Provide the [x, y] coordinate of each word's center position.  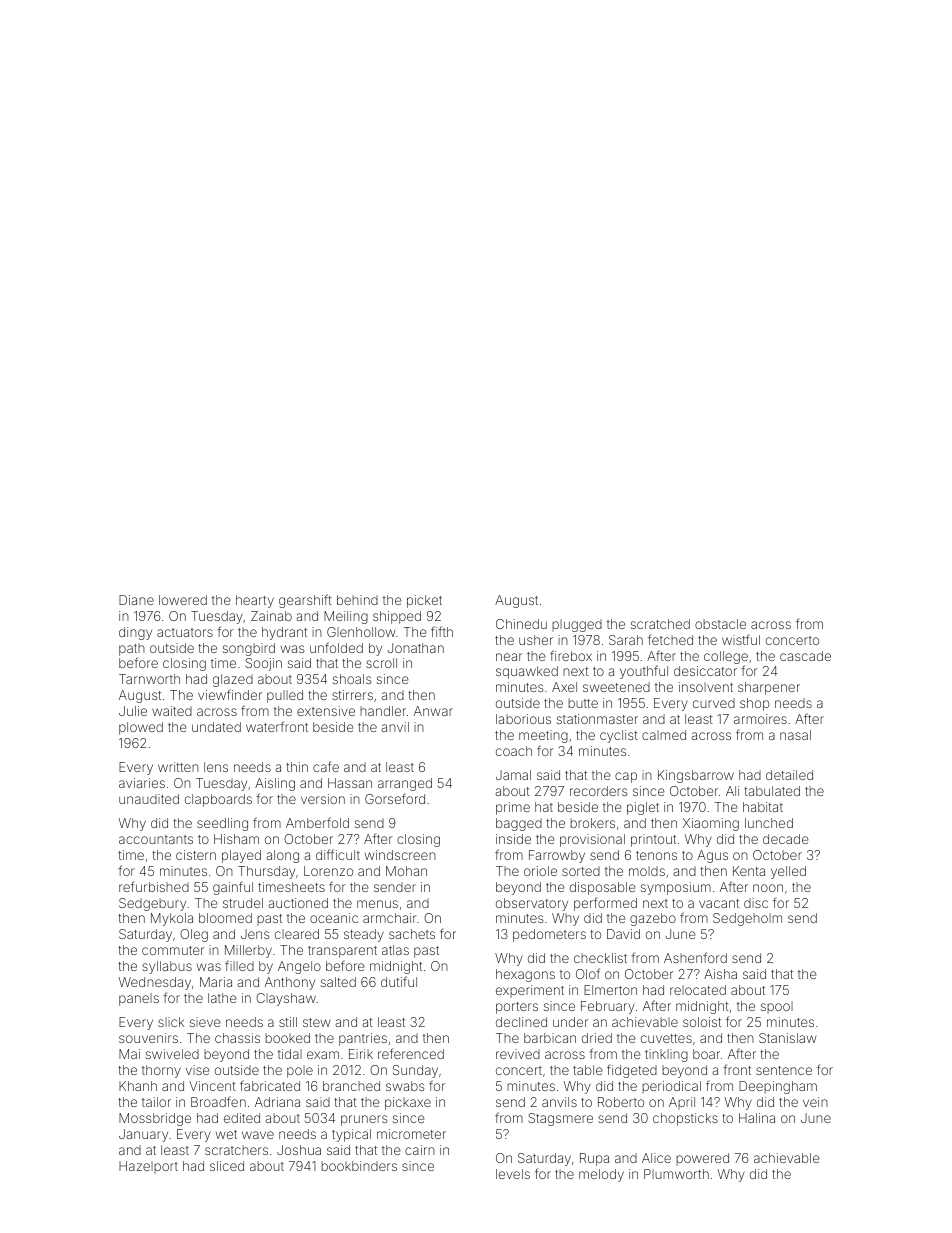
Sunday [415, 1071]
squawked [527, 672]
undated [216, 727]
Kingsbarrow [696, 776]
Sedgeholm [747, 919]
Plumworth [676, 1174]
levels [513, 1174]
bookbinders [359, 1166]
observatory [532, 904]
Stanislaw [787, 1038]
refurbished [154, 886]
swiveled [172, 1054]
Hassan [350, 783]
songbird [249, 649]
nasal [795, 735]
